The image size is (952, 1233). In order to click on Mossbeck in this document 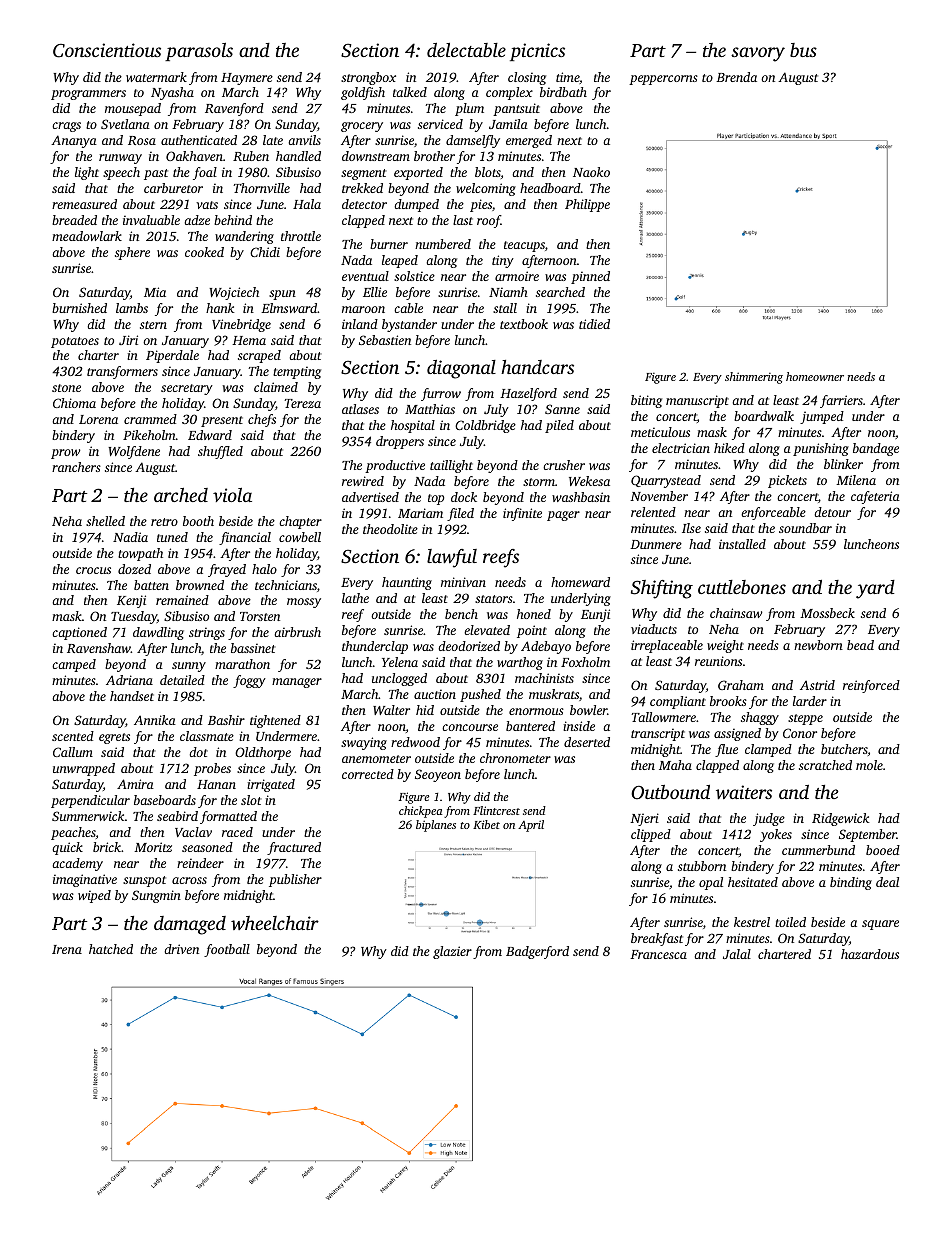, I will do `click(827, 613)`.
